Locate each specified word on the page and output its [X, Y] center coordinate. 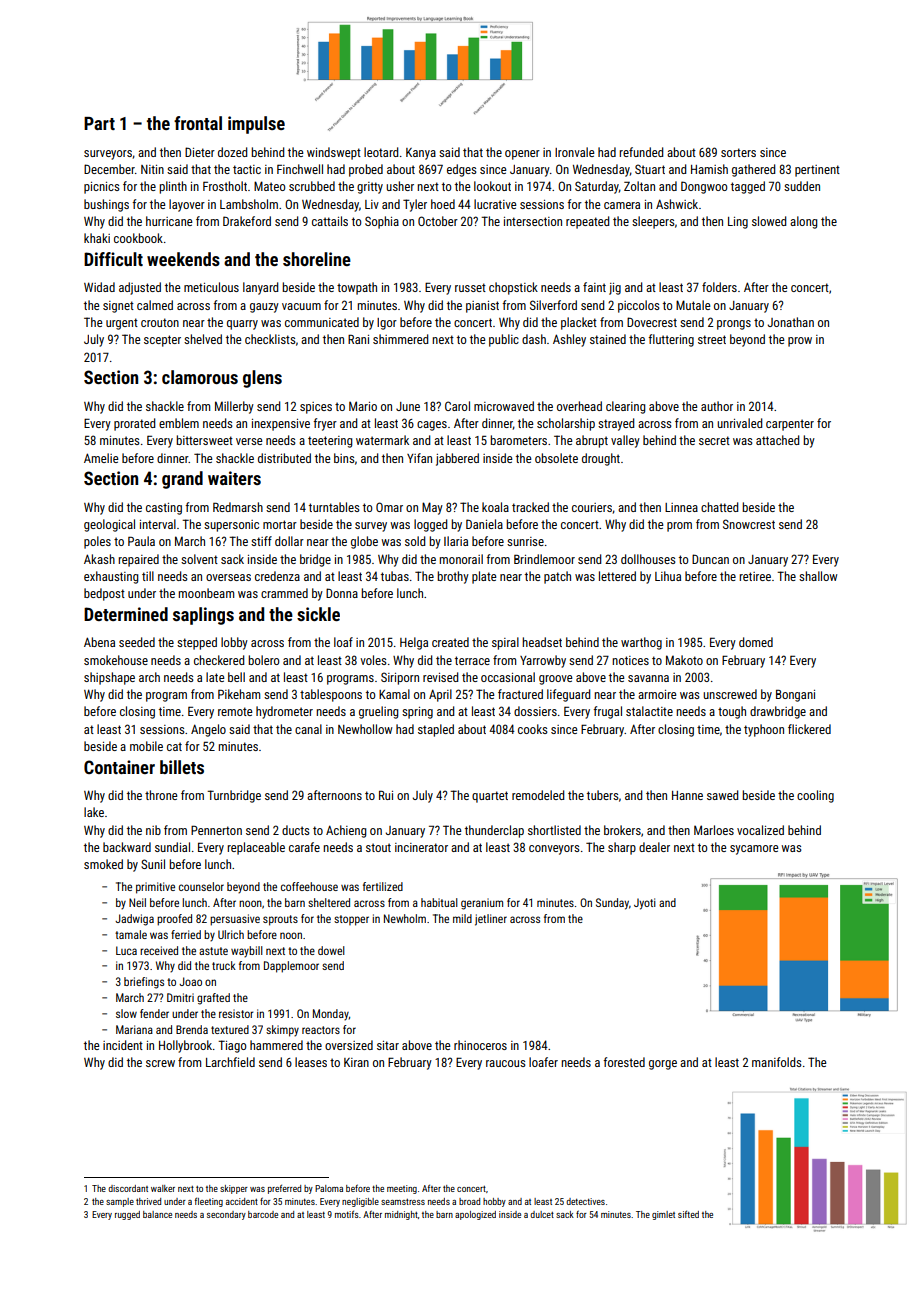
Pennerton [216, 830]
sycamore [754, 850]
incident [123, 1045]
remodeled [538, 795]
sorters [738, 152]
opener [522, 155]
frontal [198, 123]
